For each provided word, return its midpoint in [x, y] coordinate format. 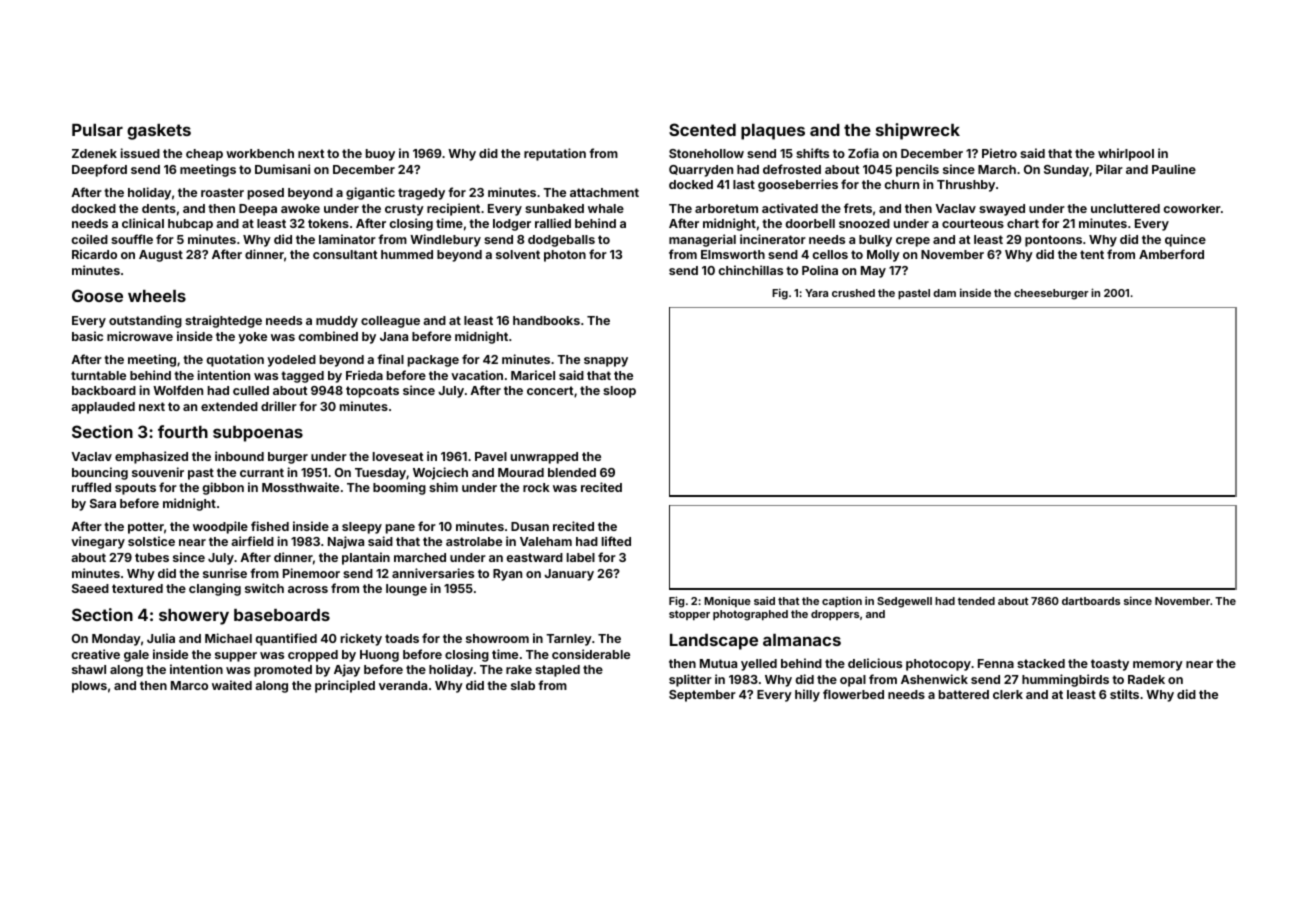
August [161, 256]
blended [572, 472]
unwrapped [544, 458]
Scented [702, 129]
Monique [727, 601]
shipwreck [918, 131]
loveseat [398, 456]
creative [95, 654]
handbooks [546, 320]
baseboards [282, 615]
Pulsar [97, 130]
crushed [853, 293]
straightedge [223, 321]
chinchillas [750, 270]
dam [944, 293]
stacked [1041, 663]
